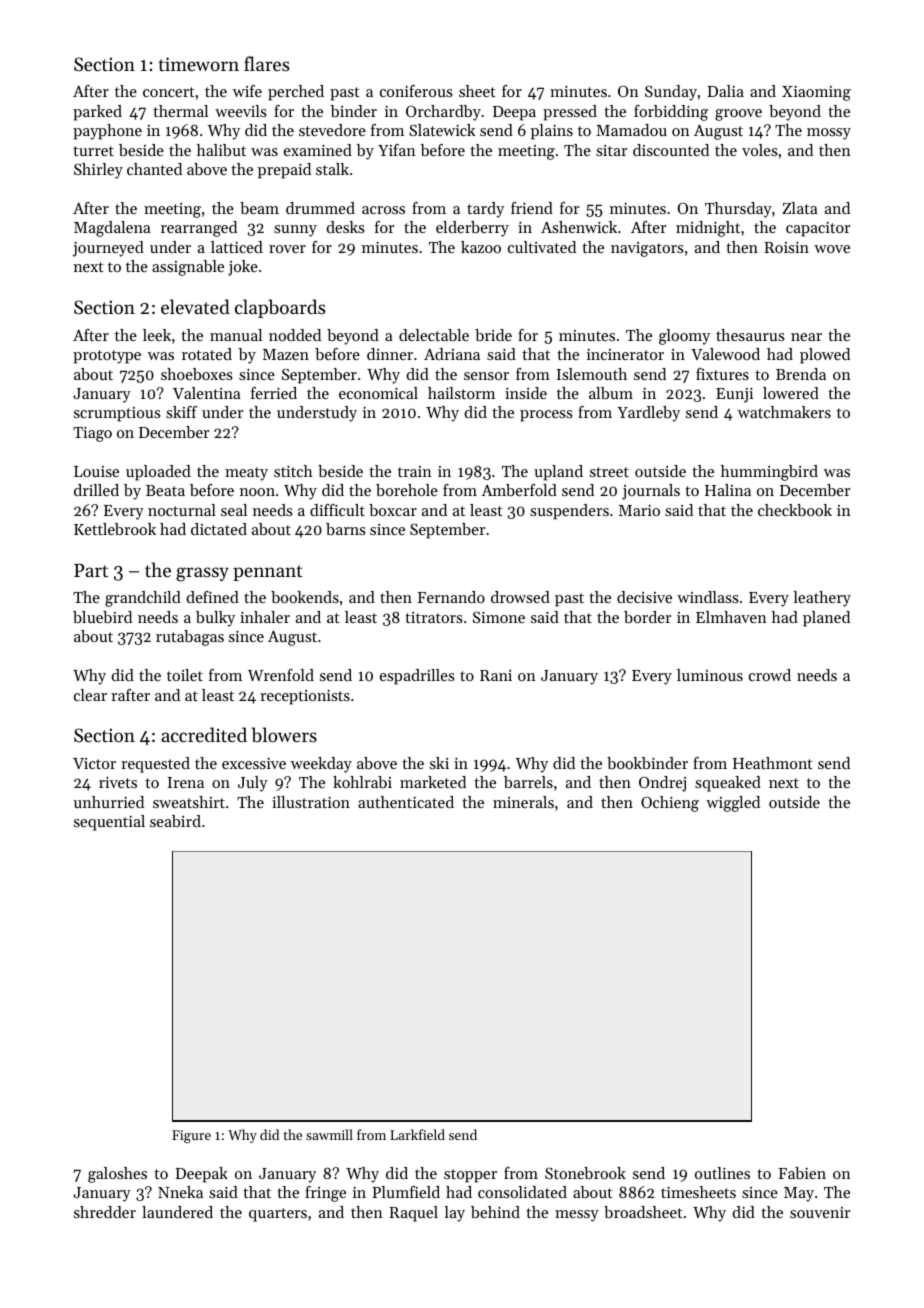  What do you see at coordinates (816, 93) in the screenshot?
I see `Xiaoming` at bounding box center [816, 93].
